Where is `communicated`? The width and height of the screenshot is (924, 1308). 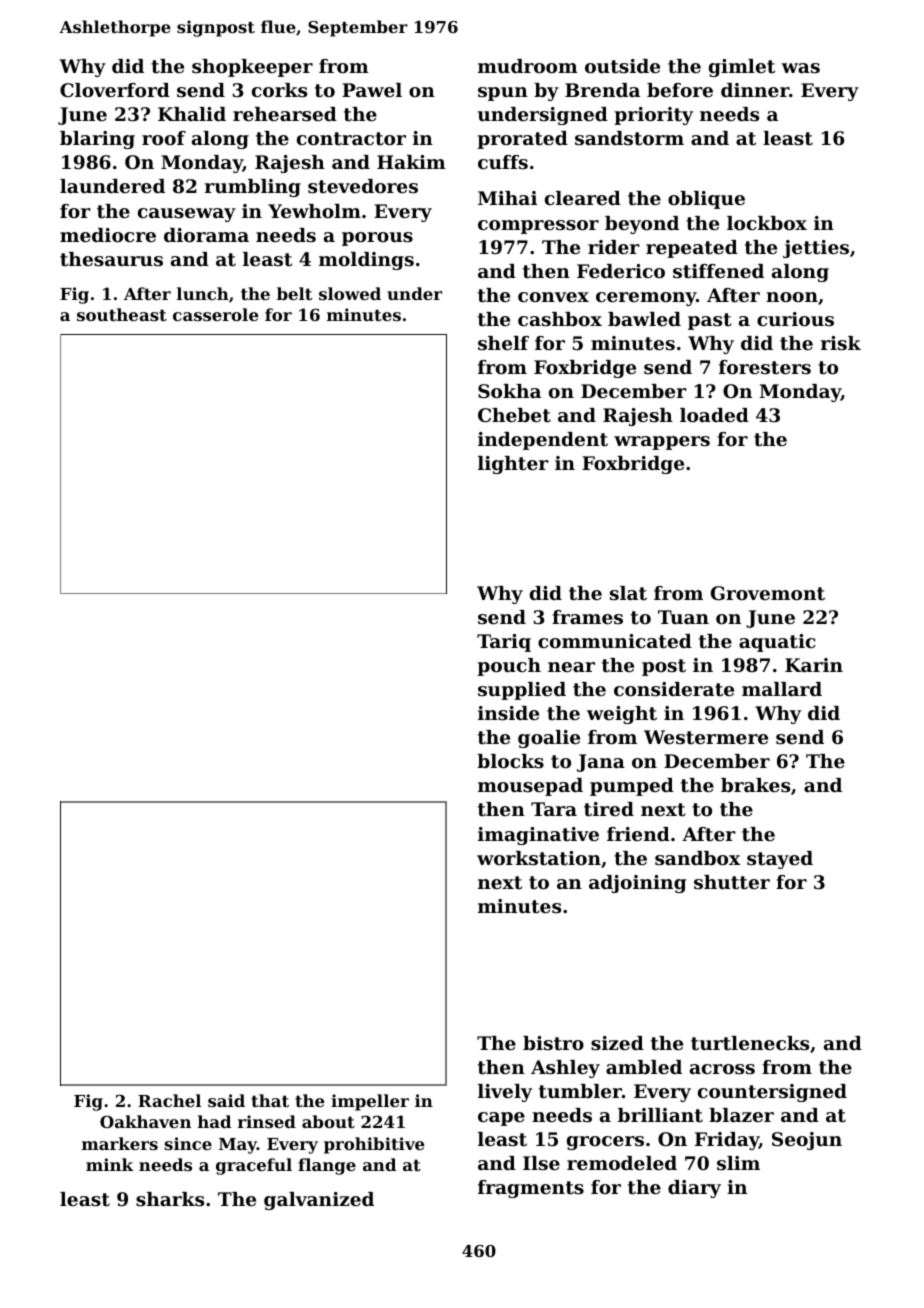 communicated is located at coordinates (615, 641).
